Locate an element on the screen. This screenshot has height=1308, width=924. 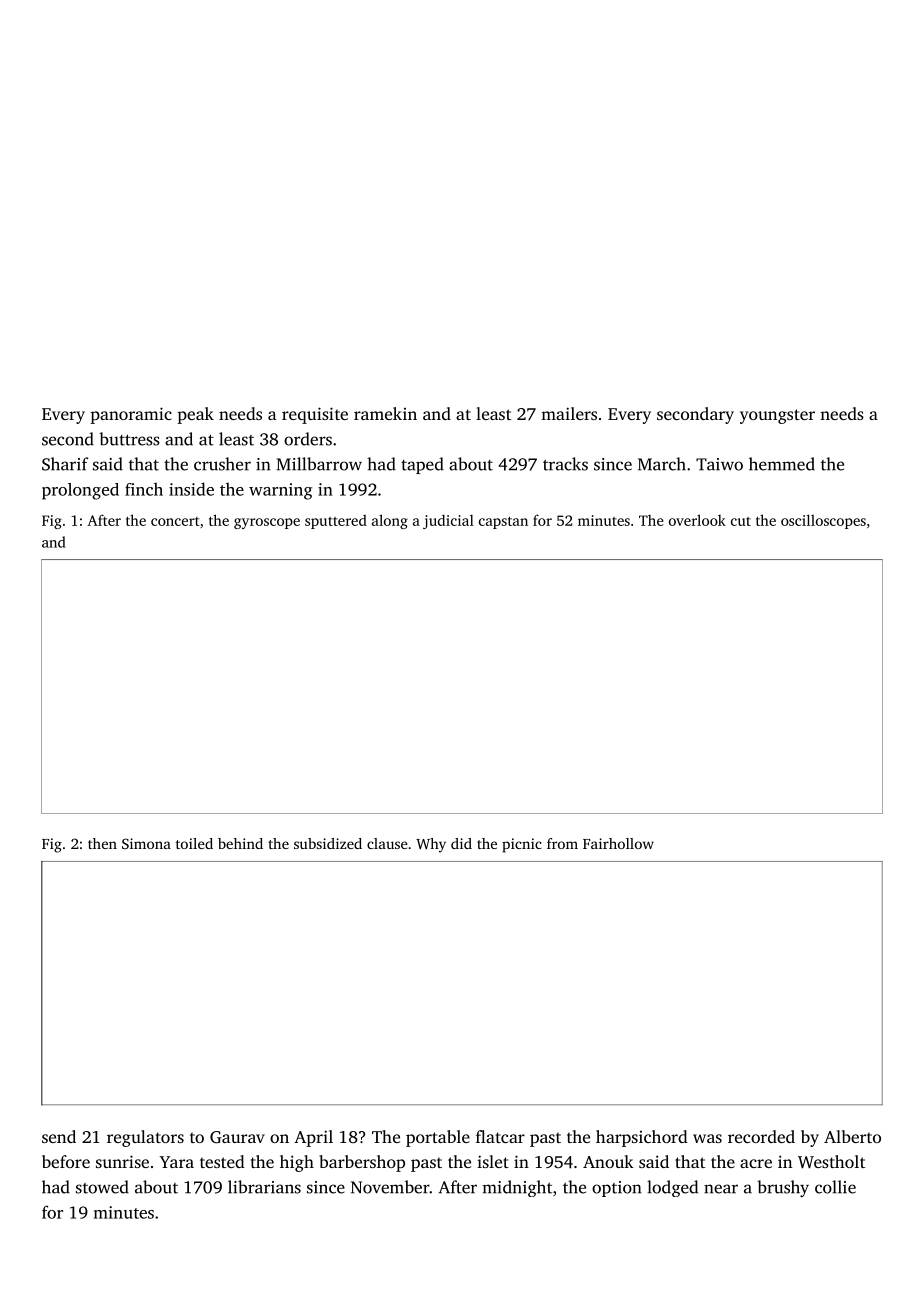
requisite is located at coordinates (315, 415).
